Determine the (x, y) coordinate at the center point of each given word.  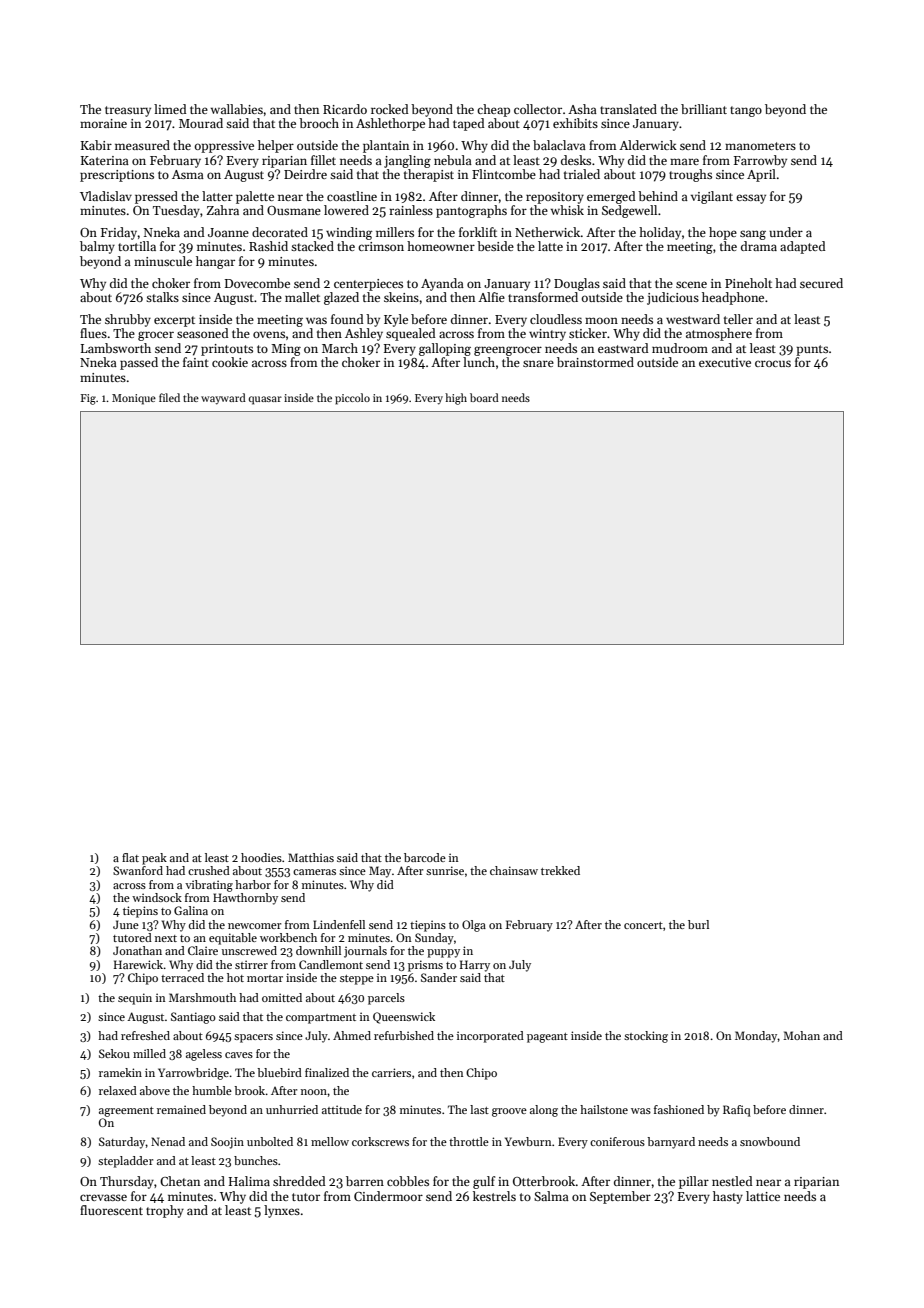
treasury (128, 111)
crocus (773, 363)
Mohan (801, 1035)
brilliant (704, 109)
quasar (265, 400)
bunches (256, 1160)
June (126, 924)
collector (538, 109)
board (484, 397)
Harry (475, 966)
